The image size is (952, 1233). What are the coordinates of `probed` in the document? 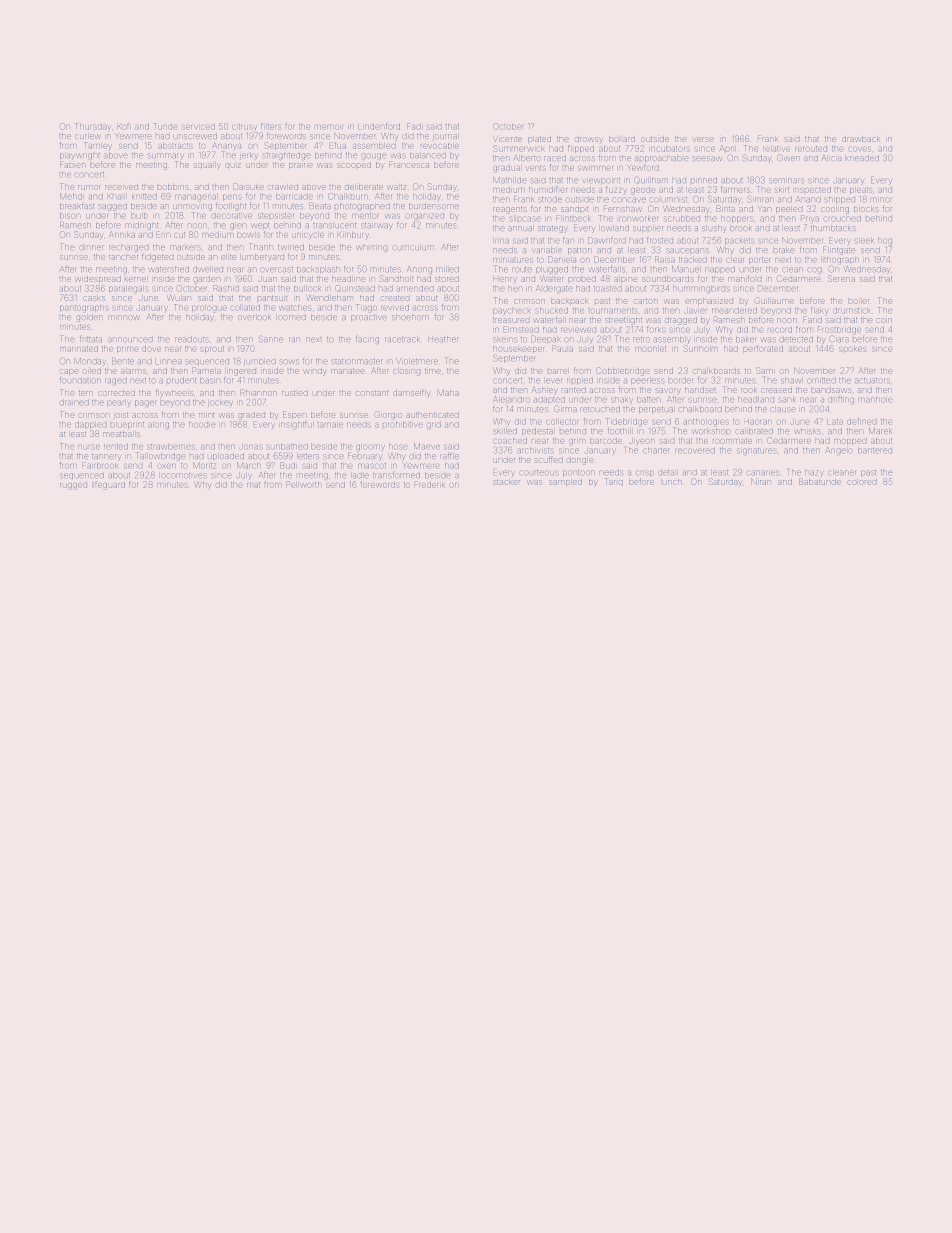 It's located at (582, 279).
